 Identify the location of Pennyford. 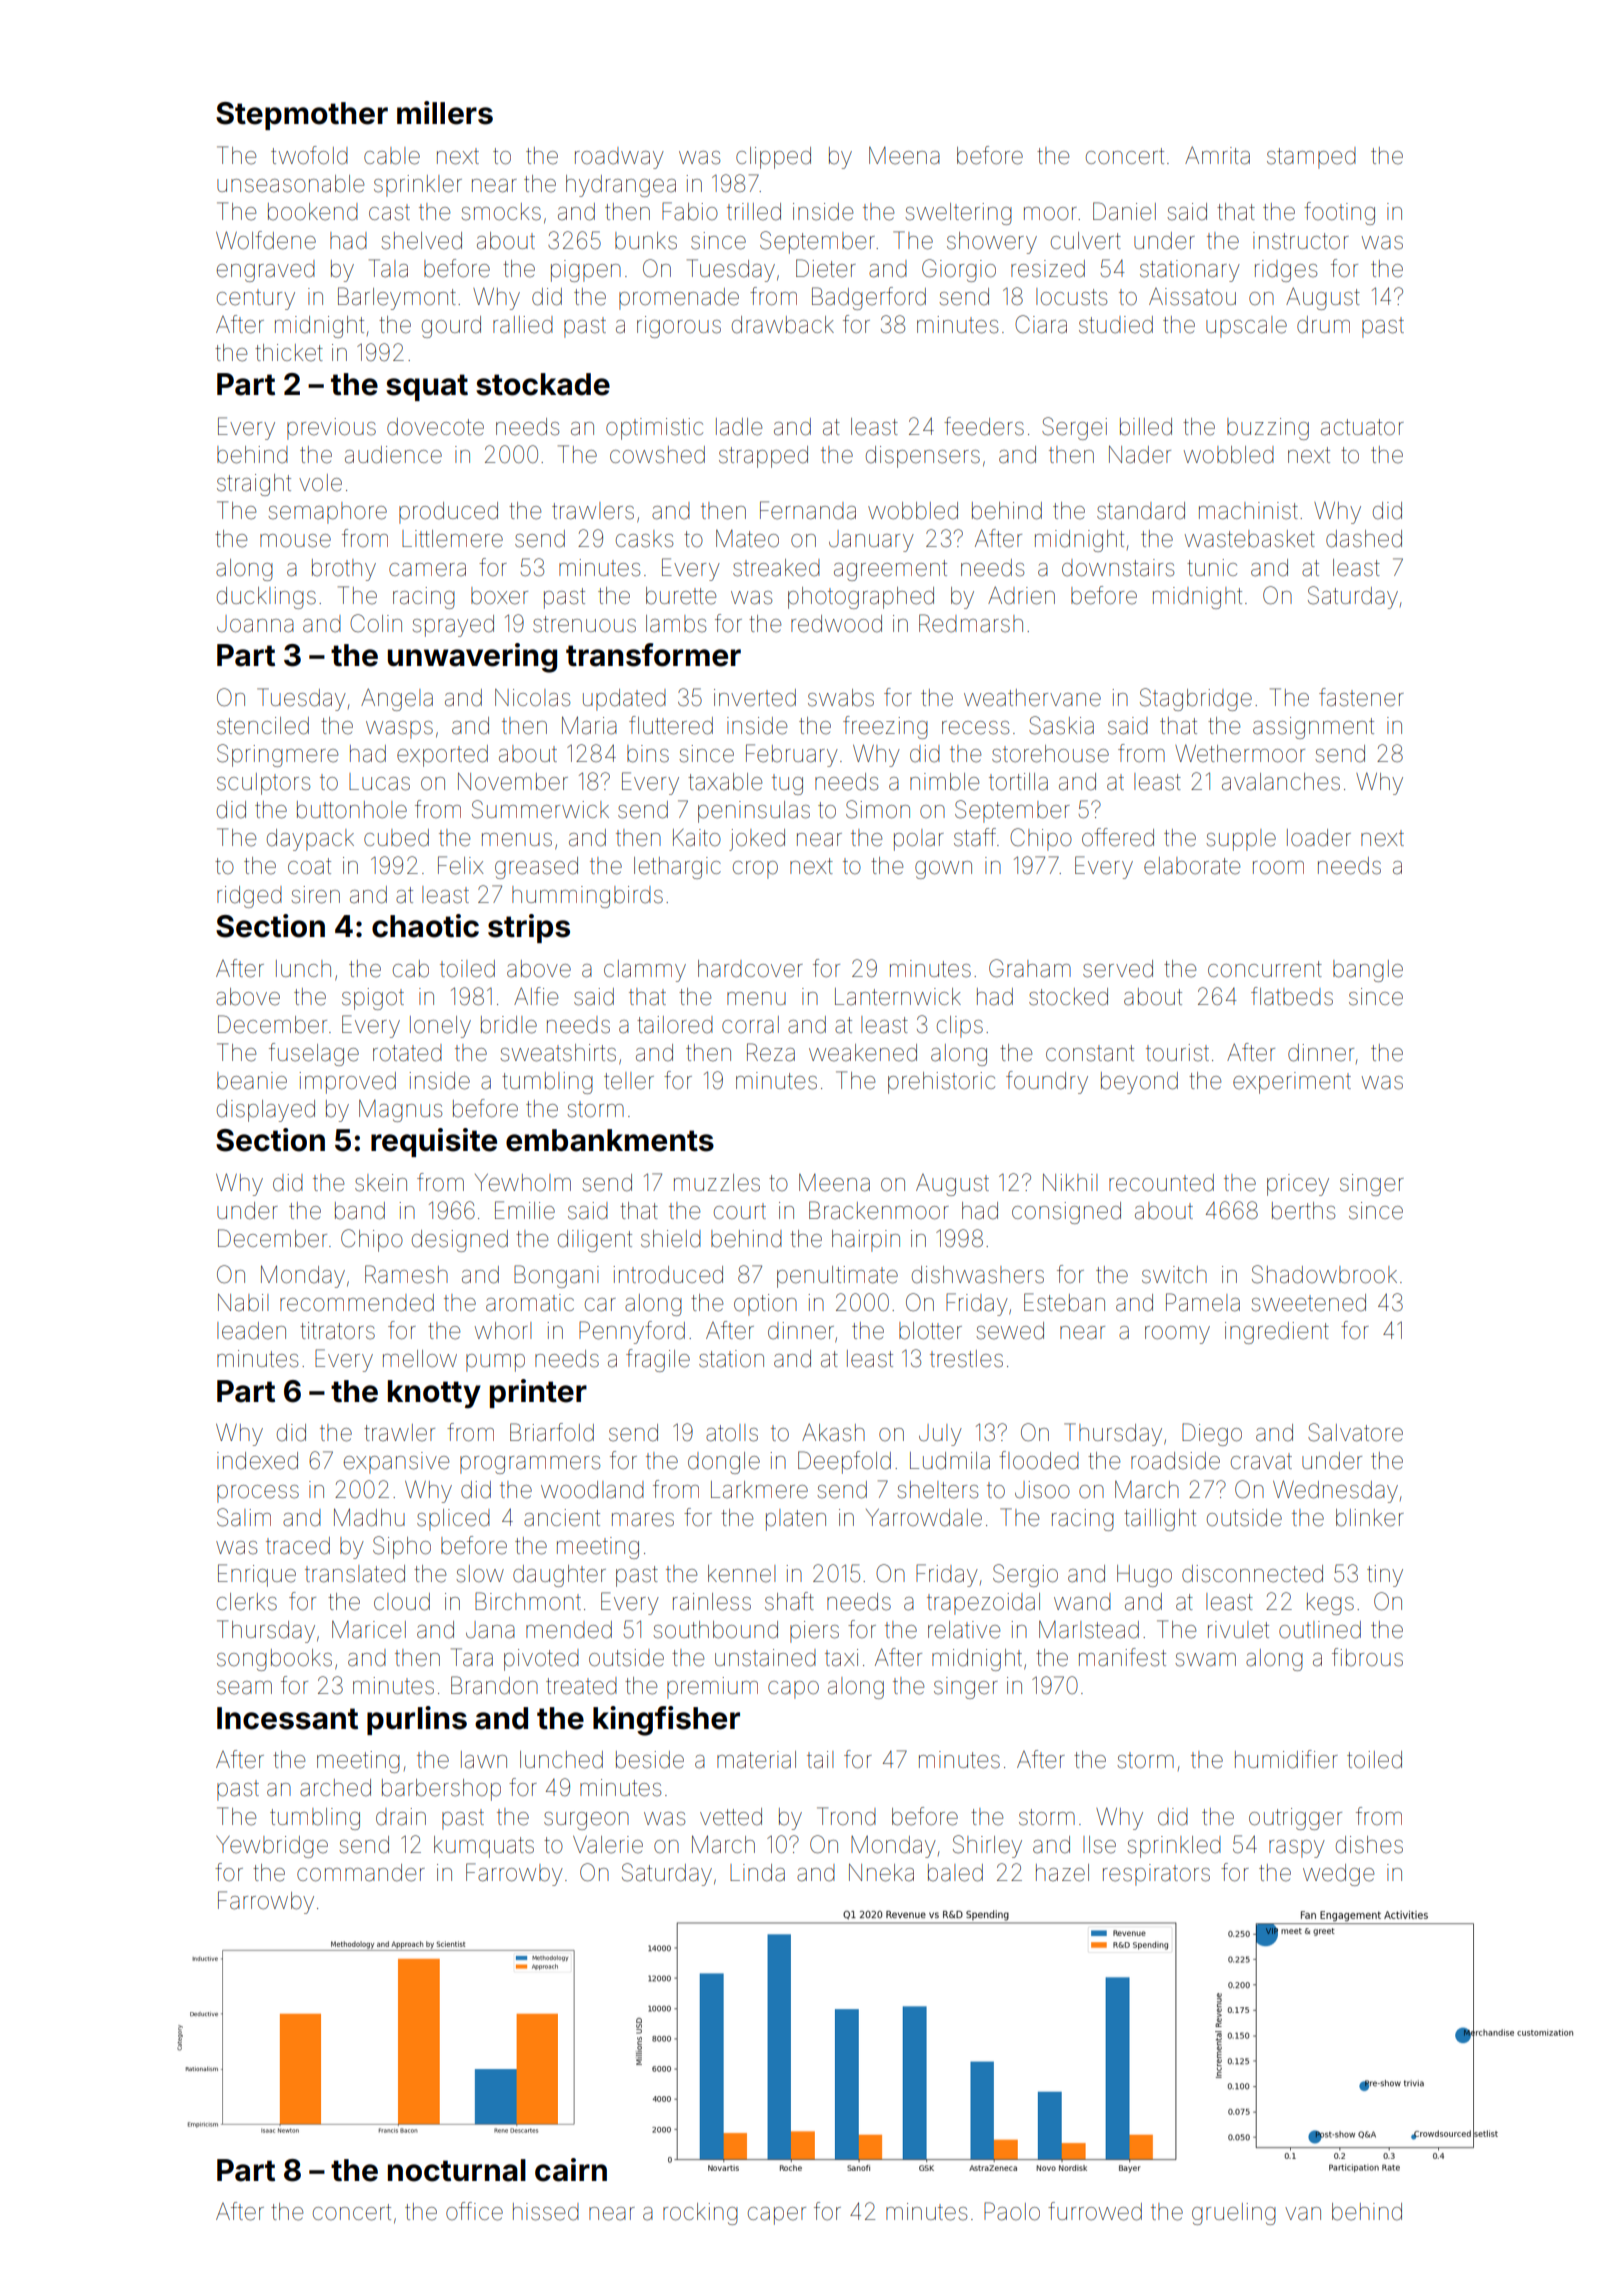
(632, 1332).
